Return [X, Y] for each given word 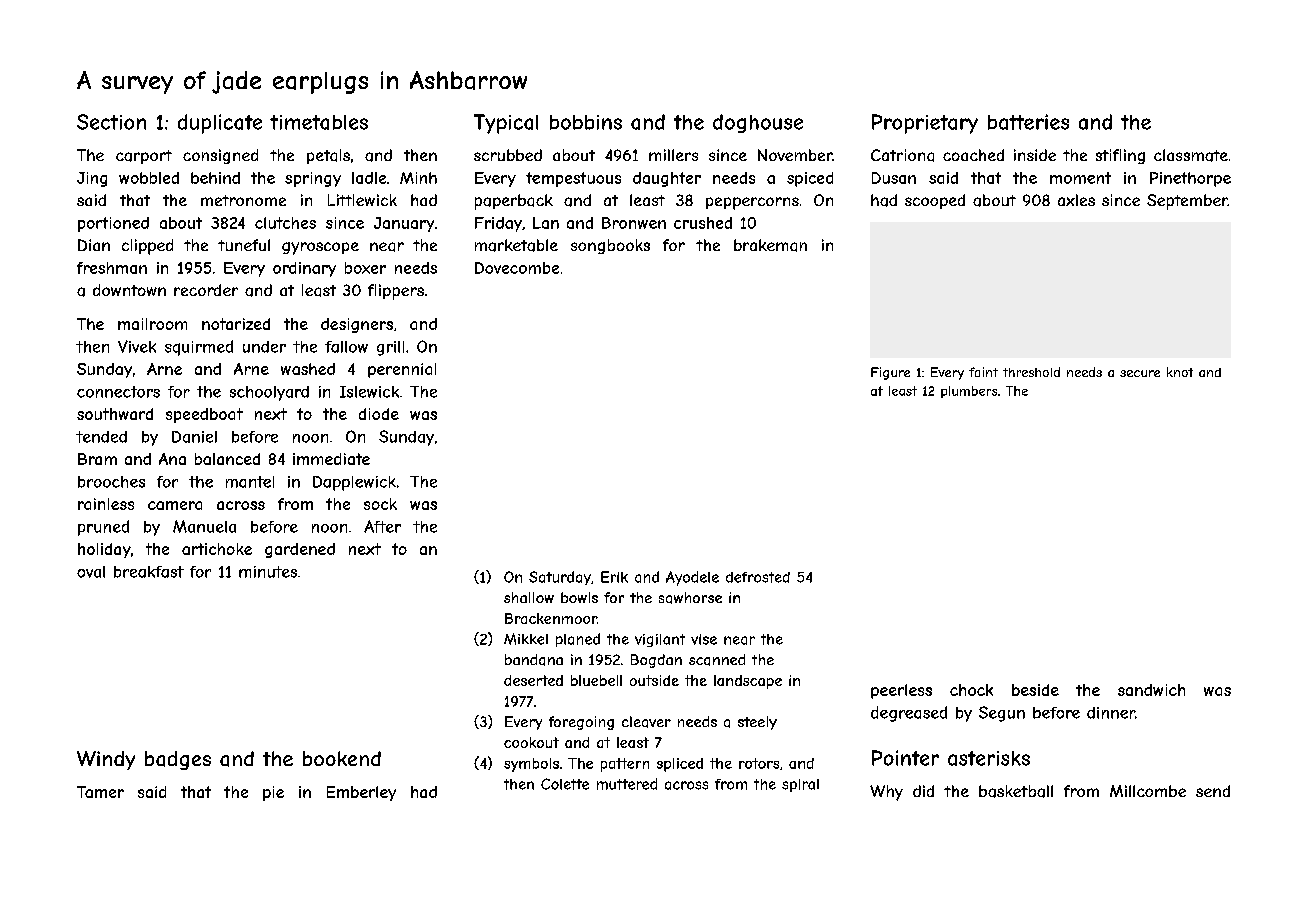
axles [1076, 200]
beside [1035, 690]
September [1187, 202]
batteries [1028, 122]
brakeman [770, 245]
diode [379, 414]
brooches [111, 482]
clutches [285, 223]
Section [111, 122]
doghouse [758, 123]
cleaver [646, 722]
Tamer [100, 792]
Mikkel [526, 639]
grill [390, 348]
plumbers [969, 392]
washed [308, 369]
